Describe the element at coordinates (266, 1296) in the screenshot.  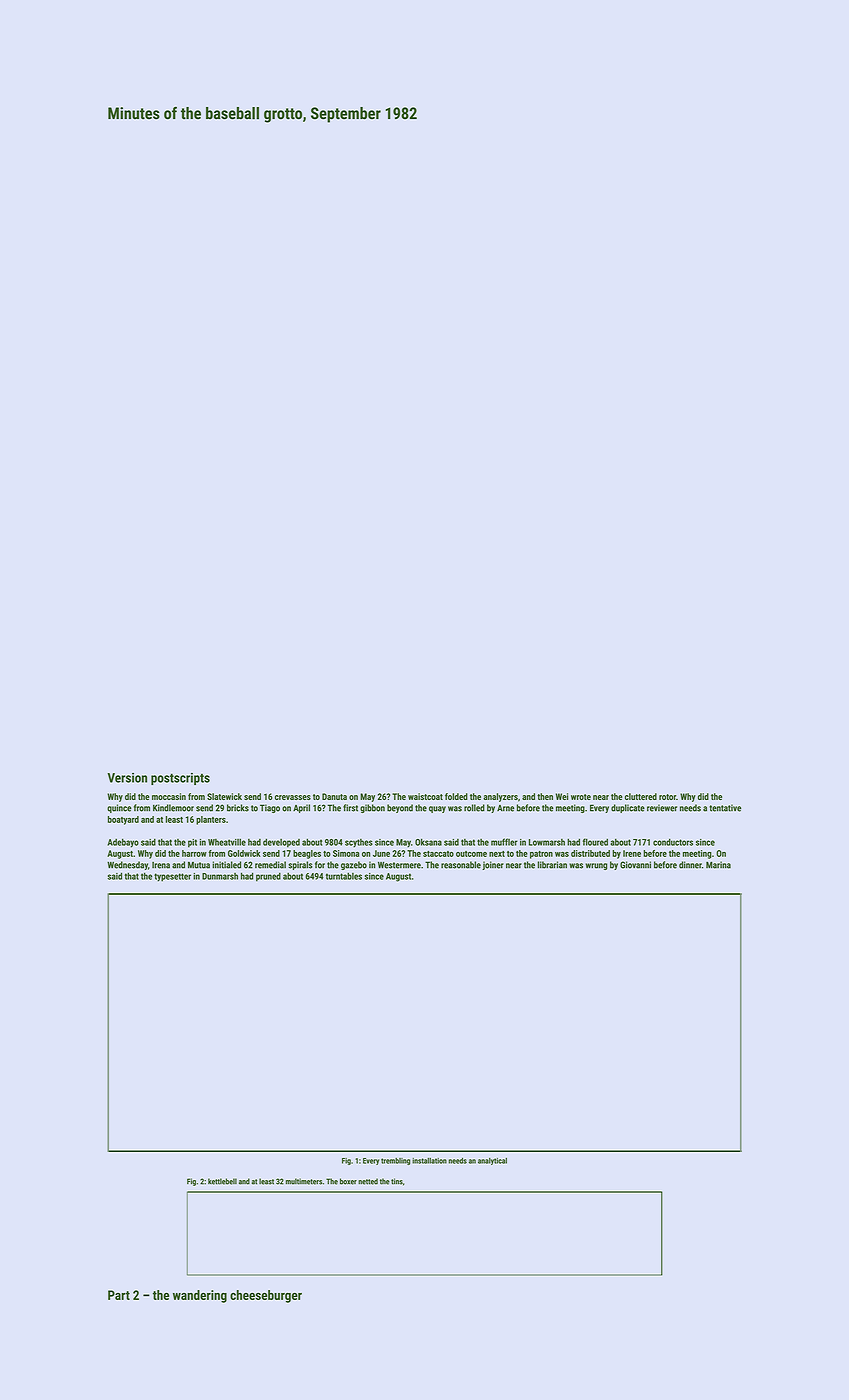
I see `cheeseburger` at that location.
